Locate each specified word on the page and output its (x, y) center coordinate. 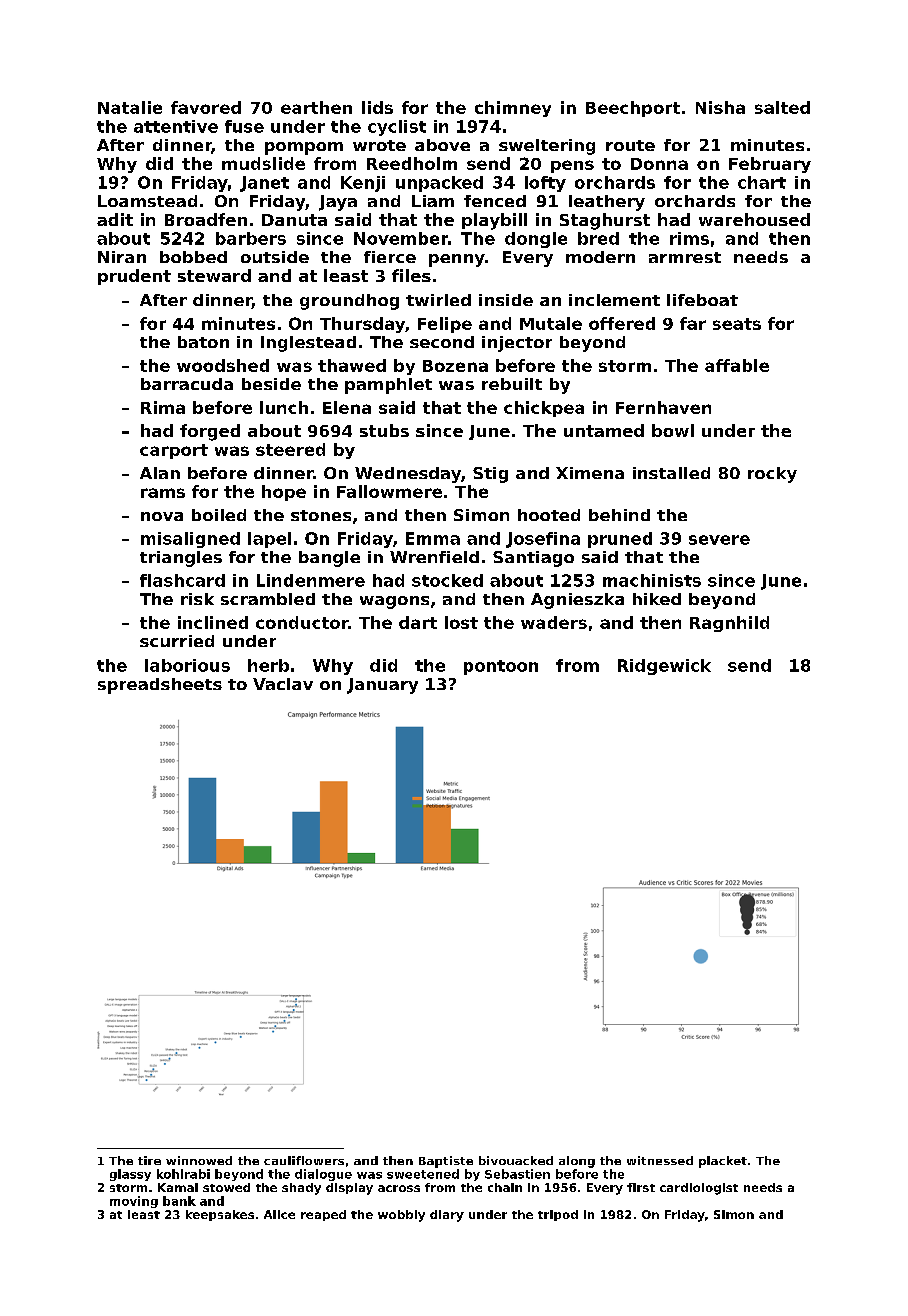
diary (447, 1216)
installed (671, 473)
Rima (163, 407)
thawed (352, 365)
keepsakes (220, 1215)
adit (115, 219)
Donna (659, 164)
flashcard (182, 580)
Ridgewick (664, 667)
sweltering (547, 147)
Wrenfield (434, 557)
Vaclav (283, 684)
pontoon (501, 667)
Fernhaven (663, 407)
